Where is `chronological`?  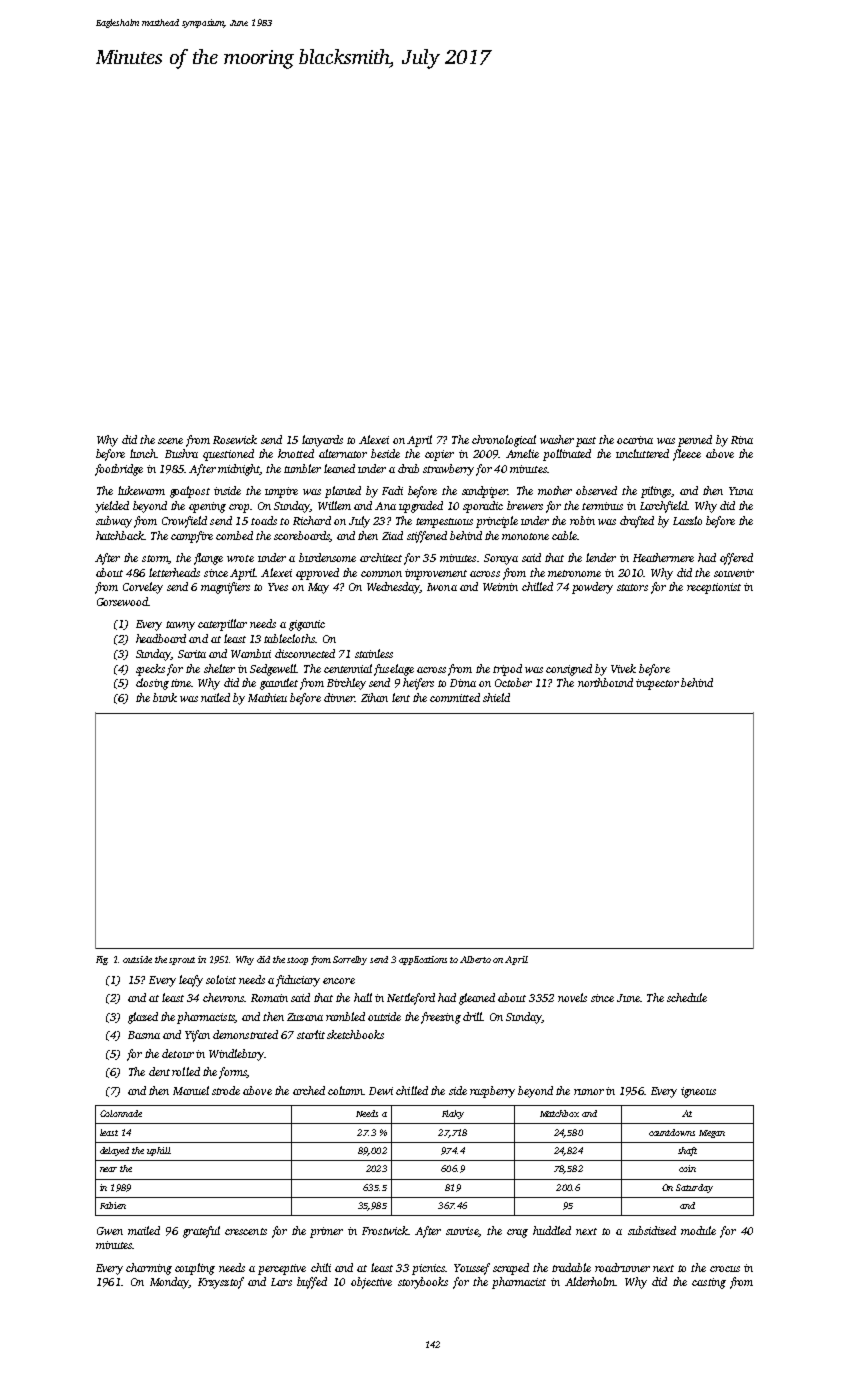 chronological is located at coordinates (504, 441).
